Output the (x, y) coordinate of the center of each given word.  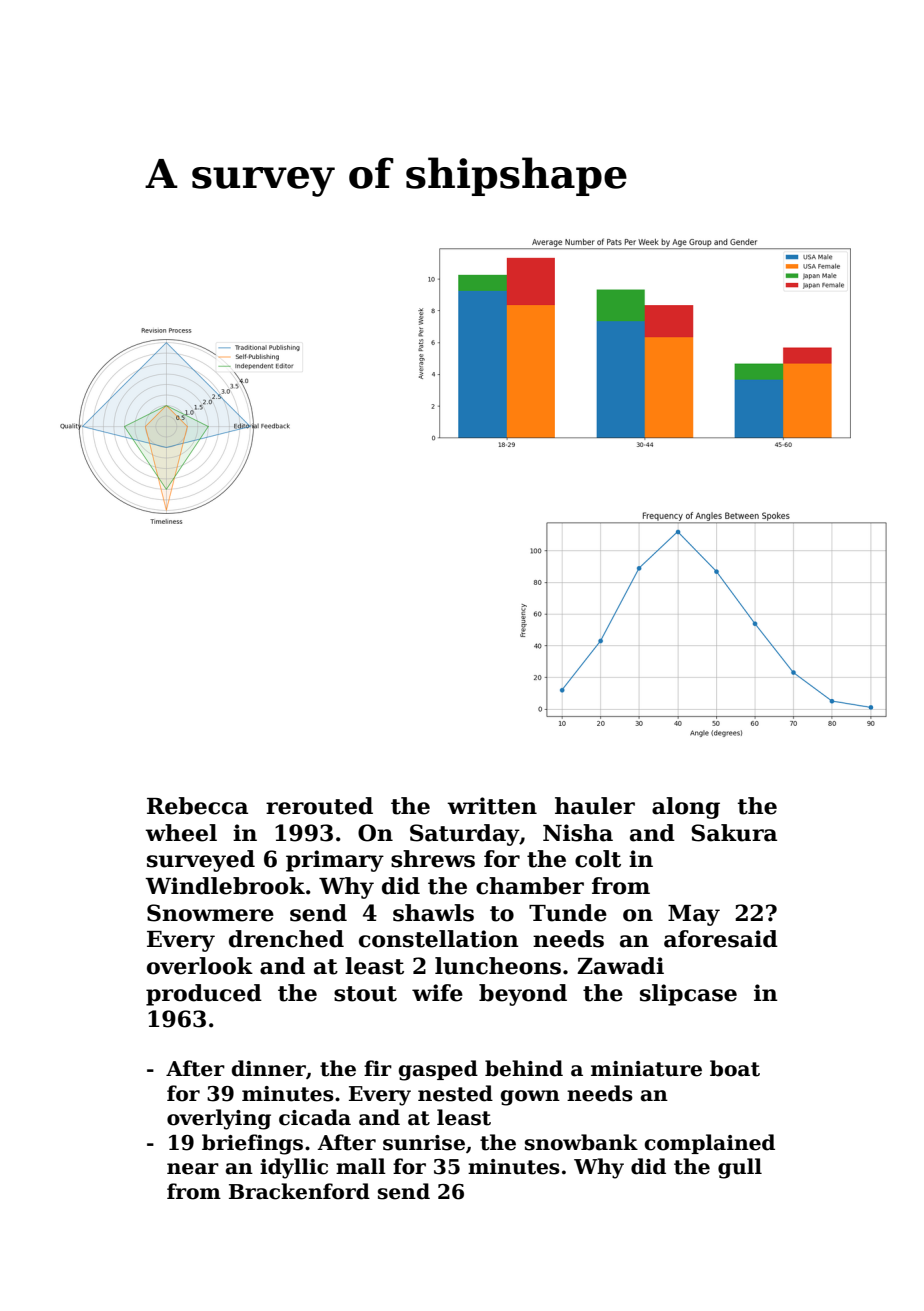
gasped (438, 1070)
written (492, 806)
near (193, 1169)
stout (365, 994)
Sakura (734, 833)
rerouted (319, 806)
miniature (646, 1069)
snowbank (581, 1142)
